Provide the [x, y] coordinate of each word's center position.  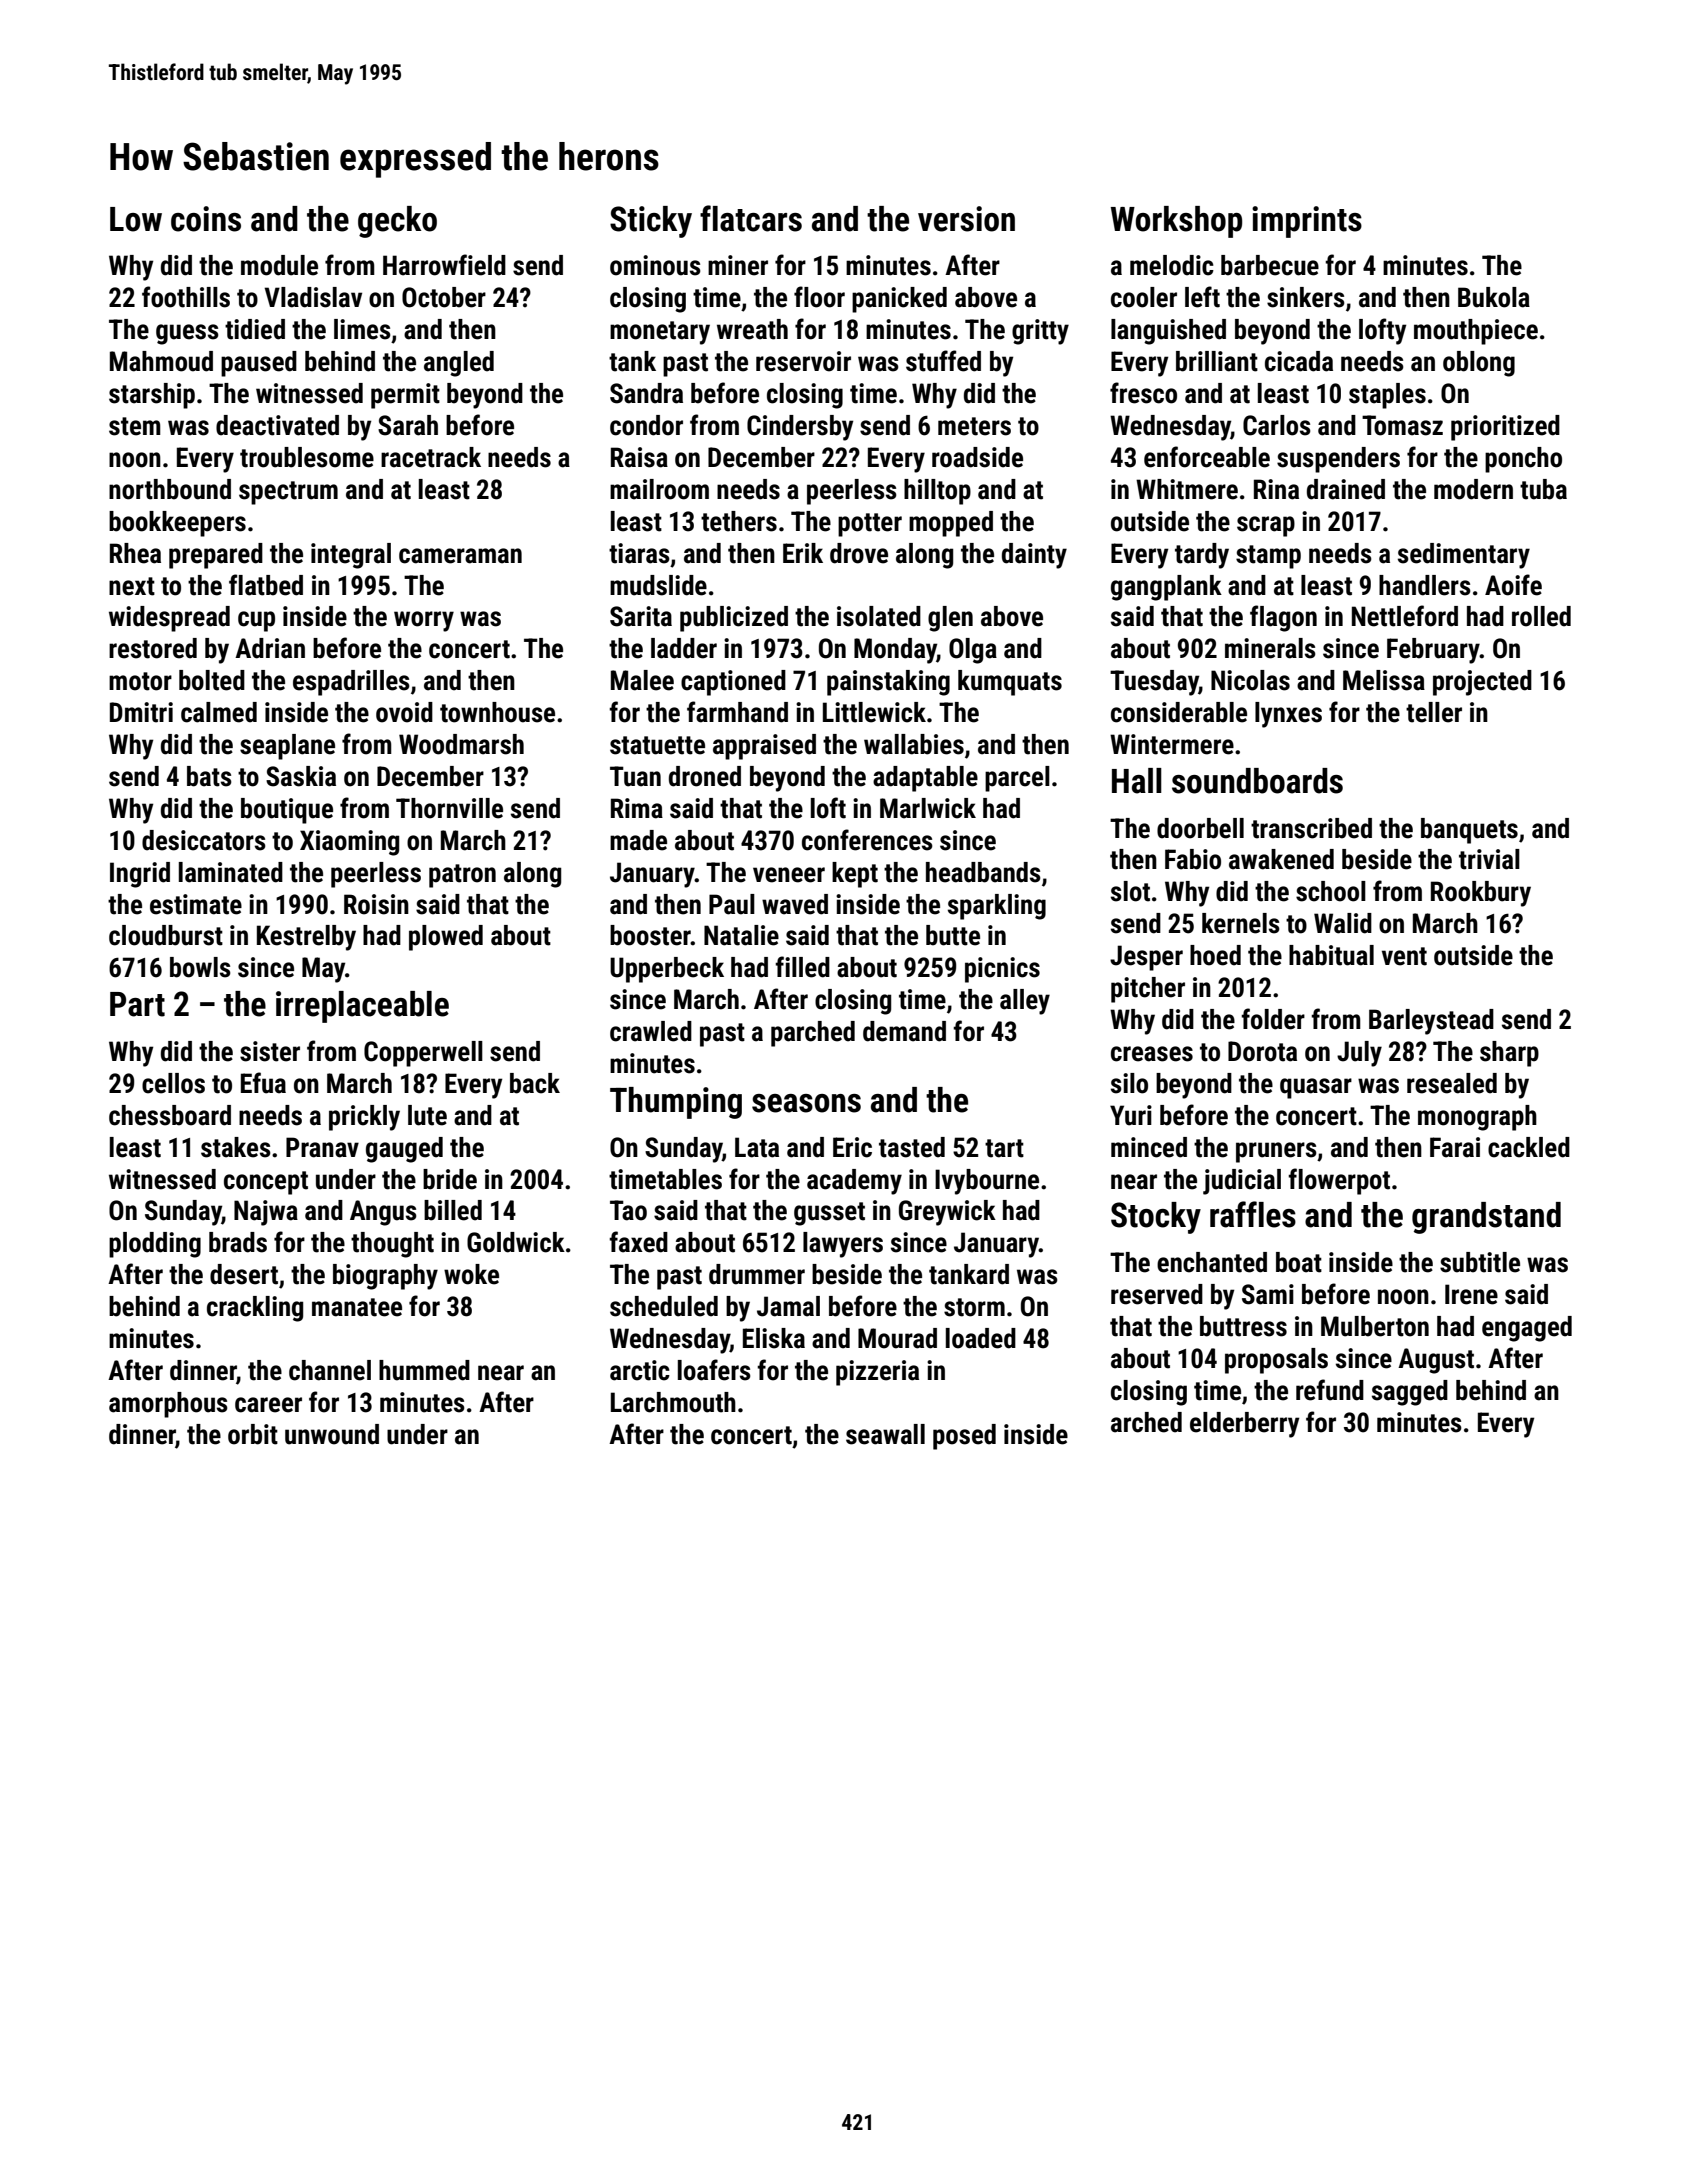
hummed [424, 1370]
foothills [186, 297]
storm [974, 1307]
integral [351, 556]
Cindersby [800, 428]
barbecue [1270, 265]
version [966, 219]
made [638, 840]
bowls [200, 967]
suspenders [1338, 460]
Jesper [1146, 958]
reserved [1157, 1294]
